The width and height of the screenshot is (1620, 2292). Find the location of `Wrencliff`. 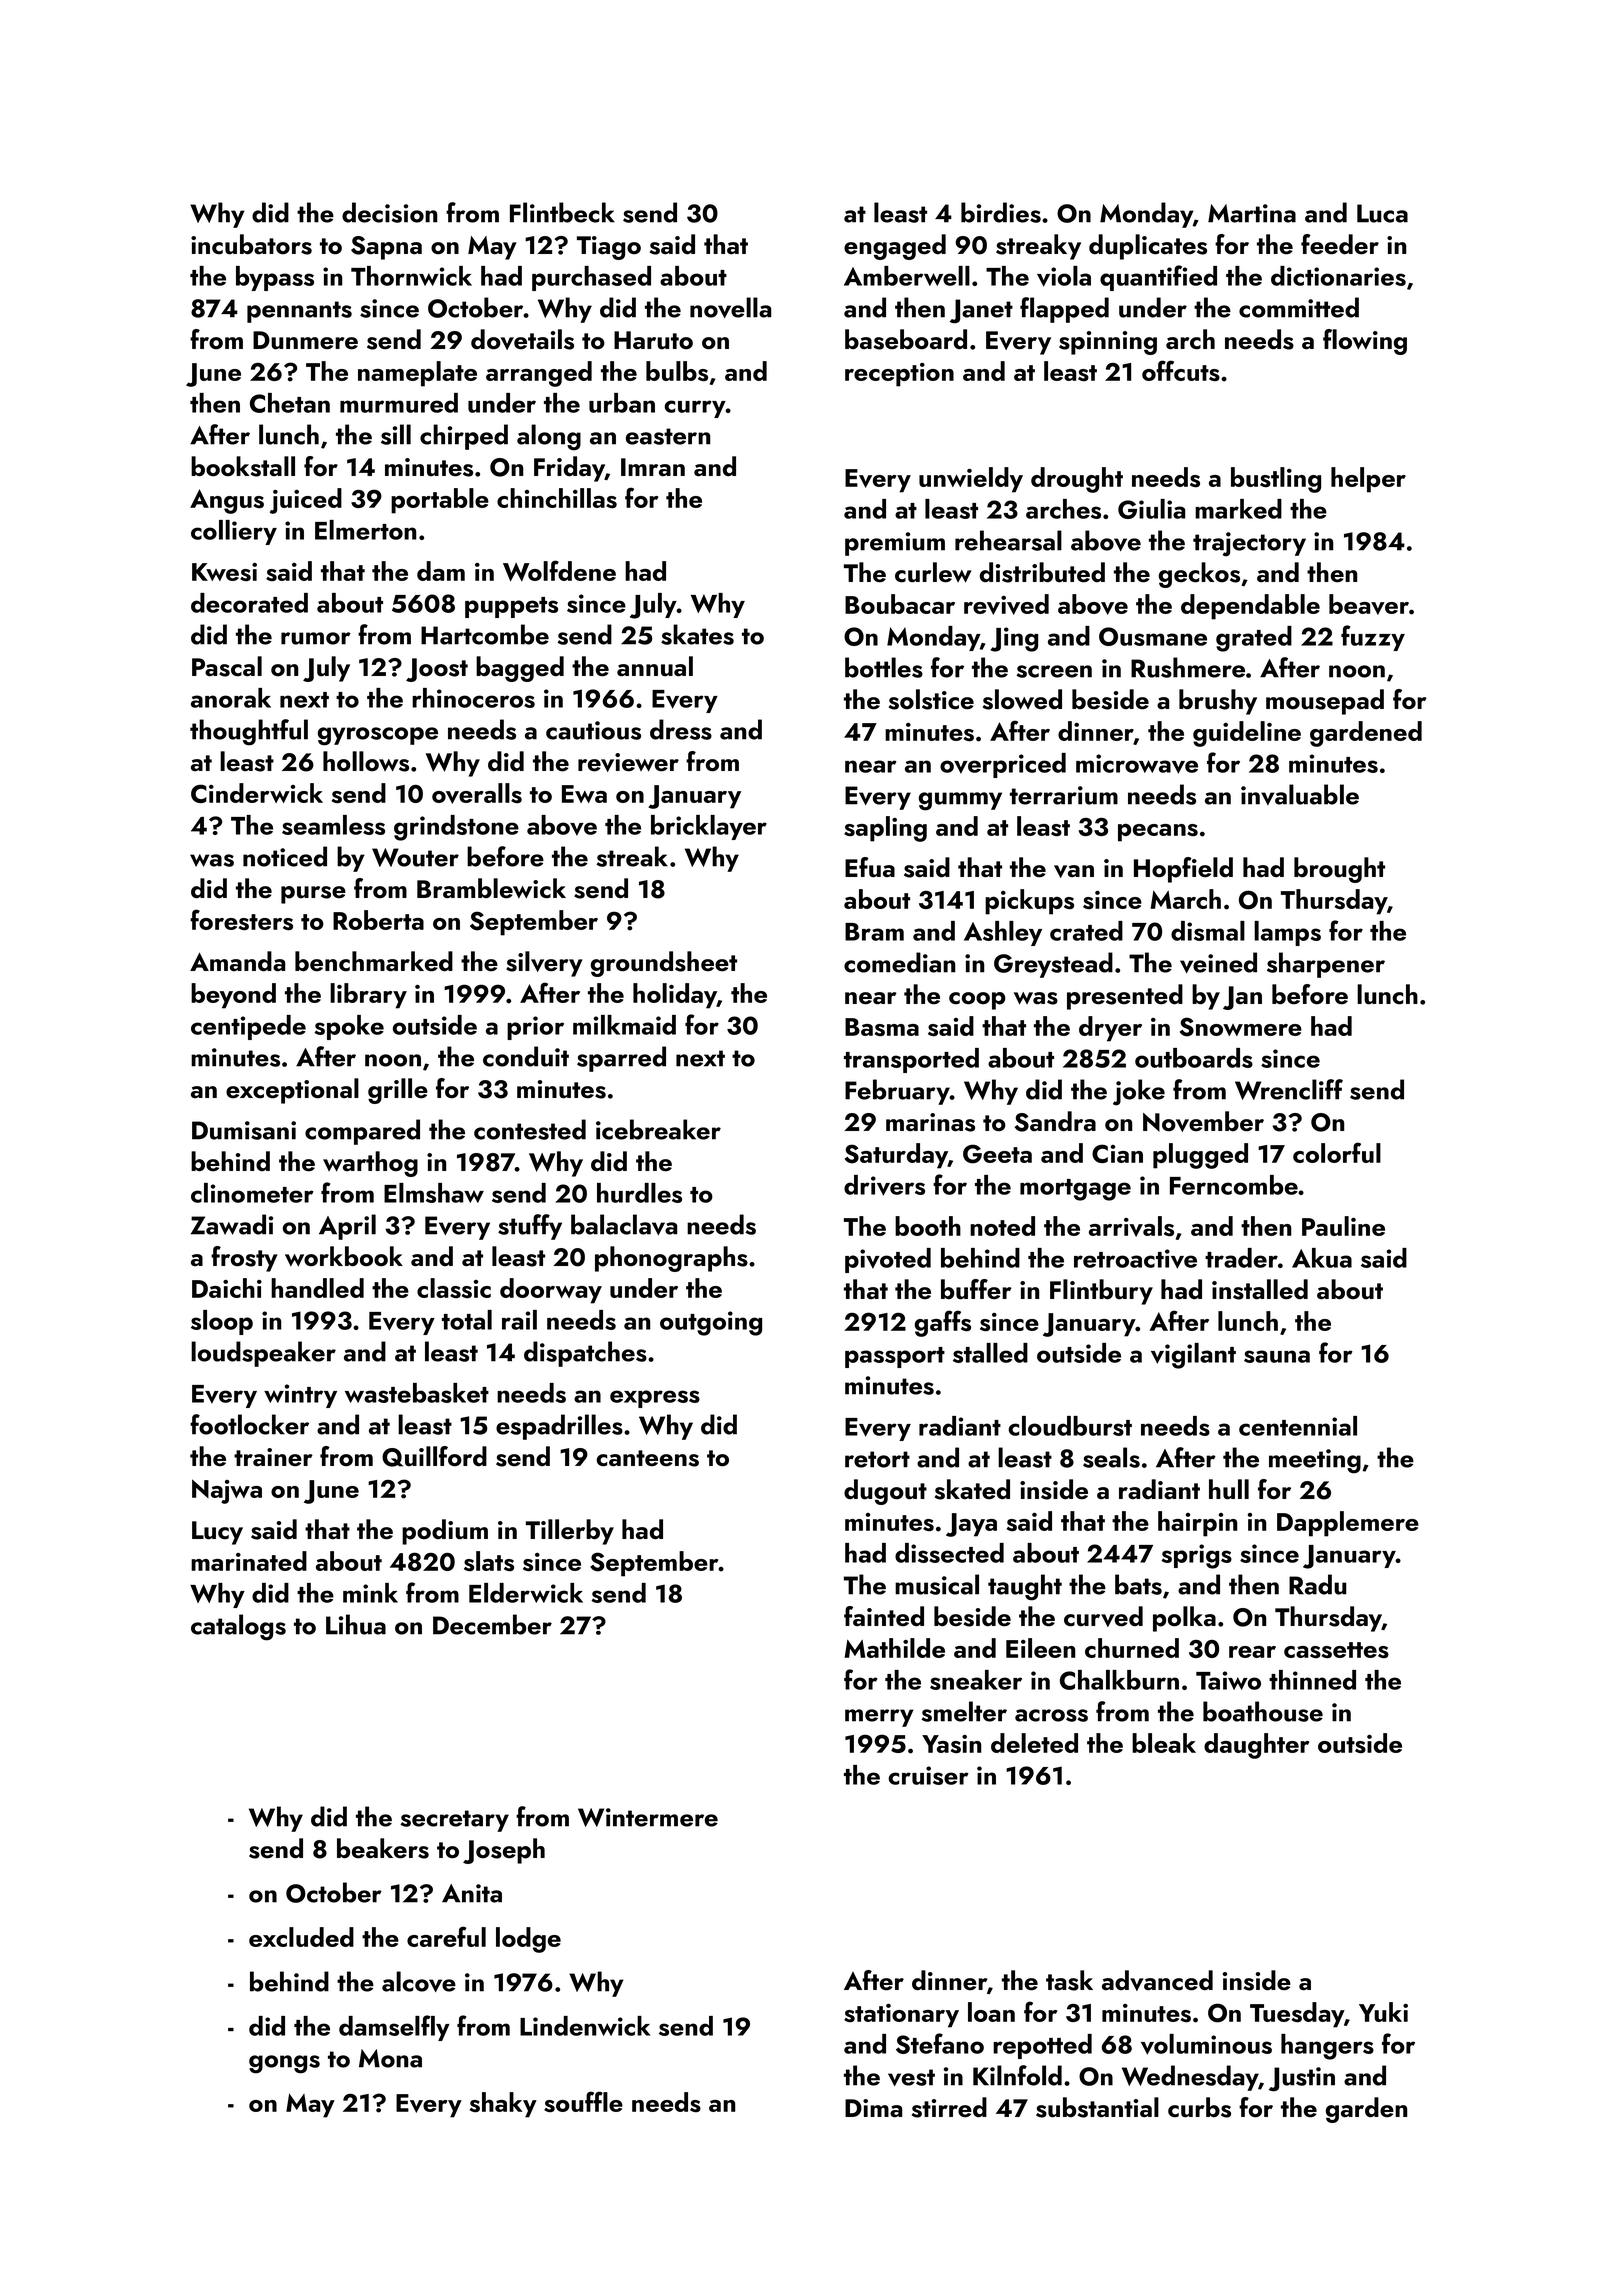

Wrencliff is located at coordinates (1289, 1089).
